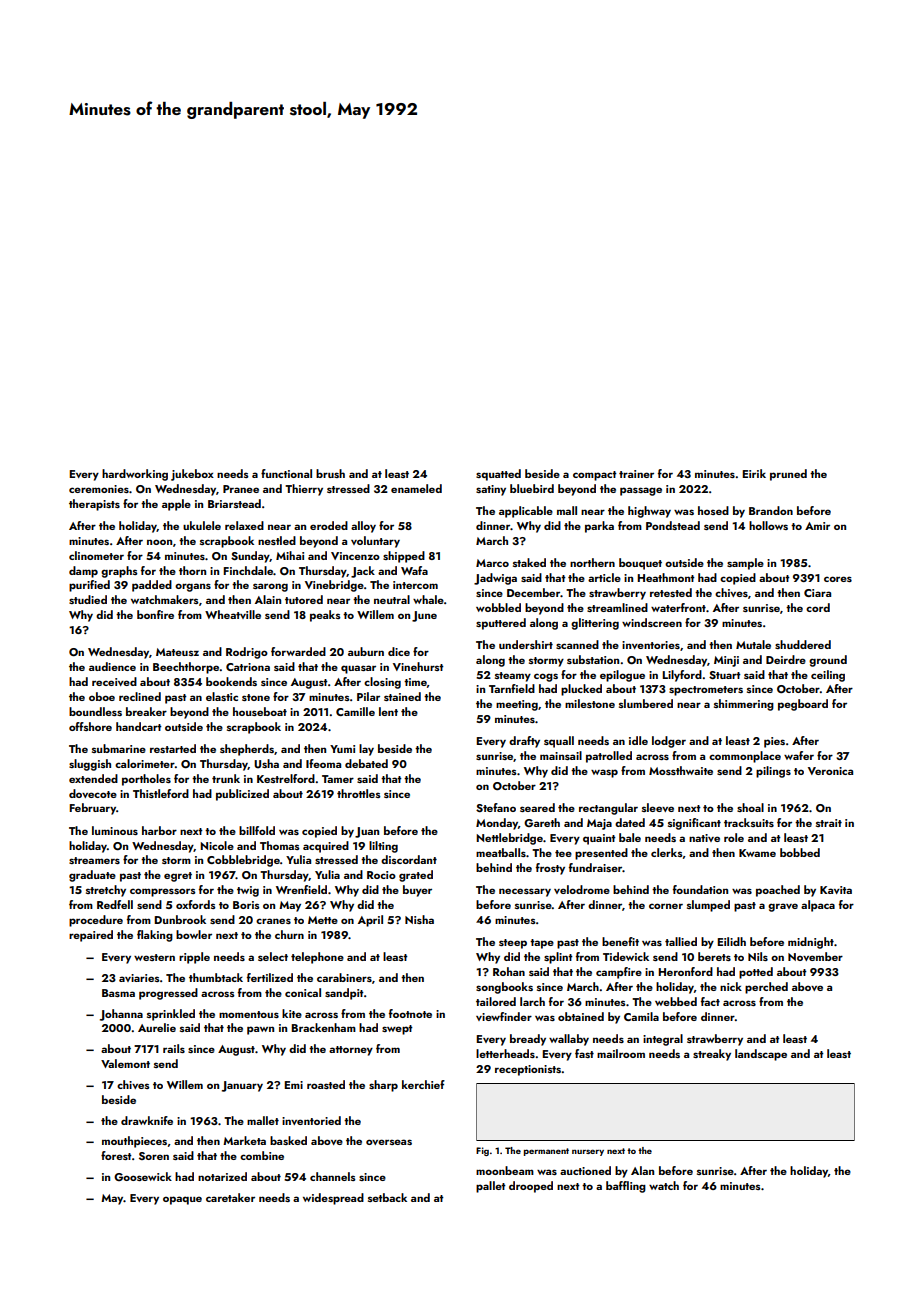 The height and width of the screenshot is (1308, 924). What do you see at coordinates (753, 644) in the screenshot?
I see `Mutale` at bounding box center [753, 644].
